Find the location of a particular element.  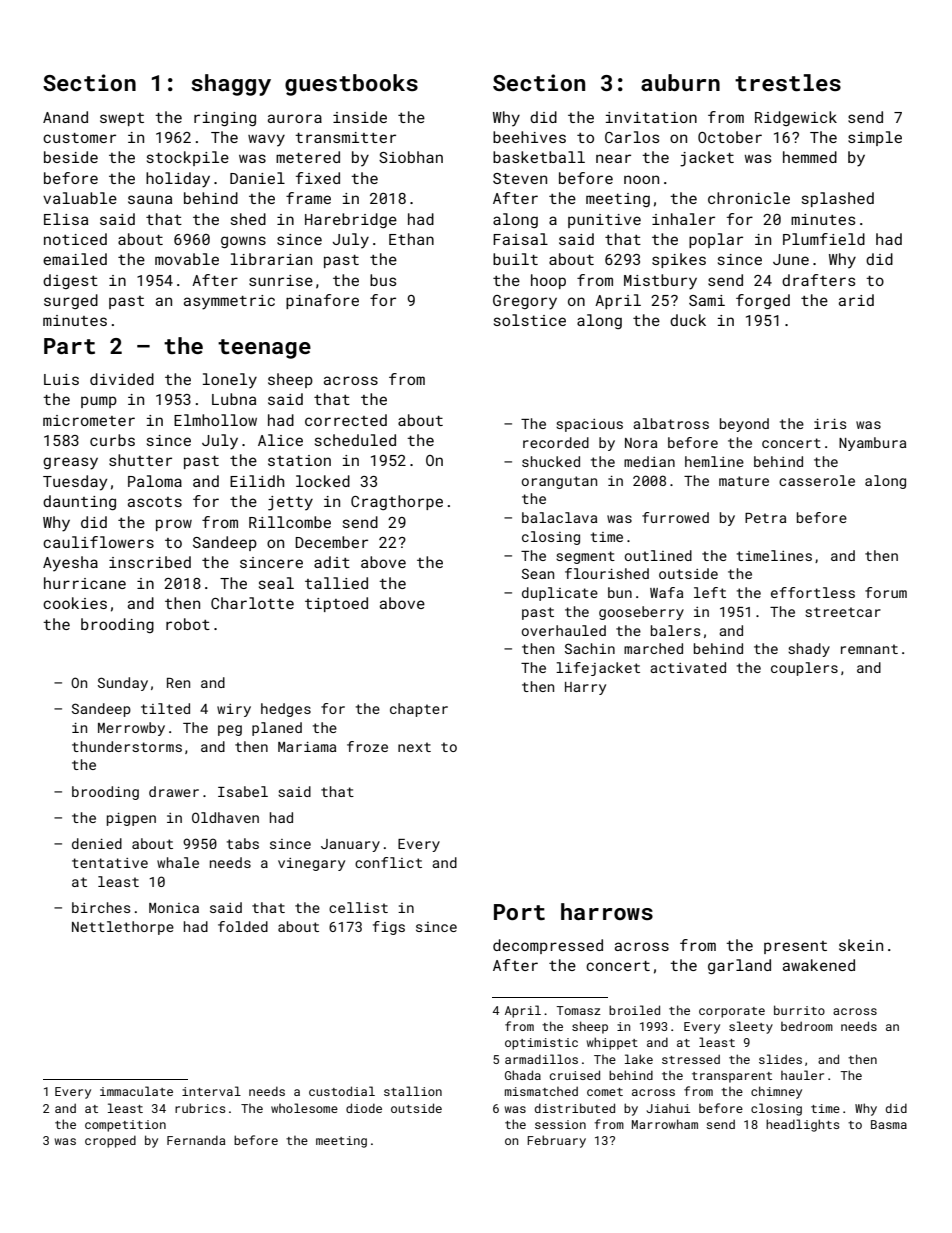

headlights is located at coordinates (802, 1125).
